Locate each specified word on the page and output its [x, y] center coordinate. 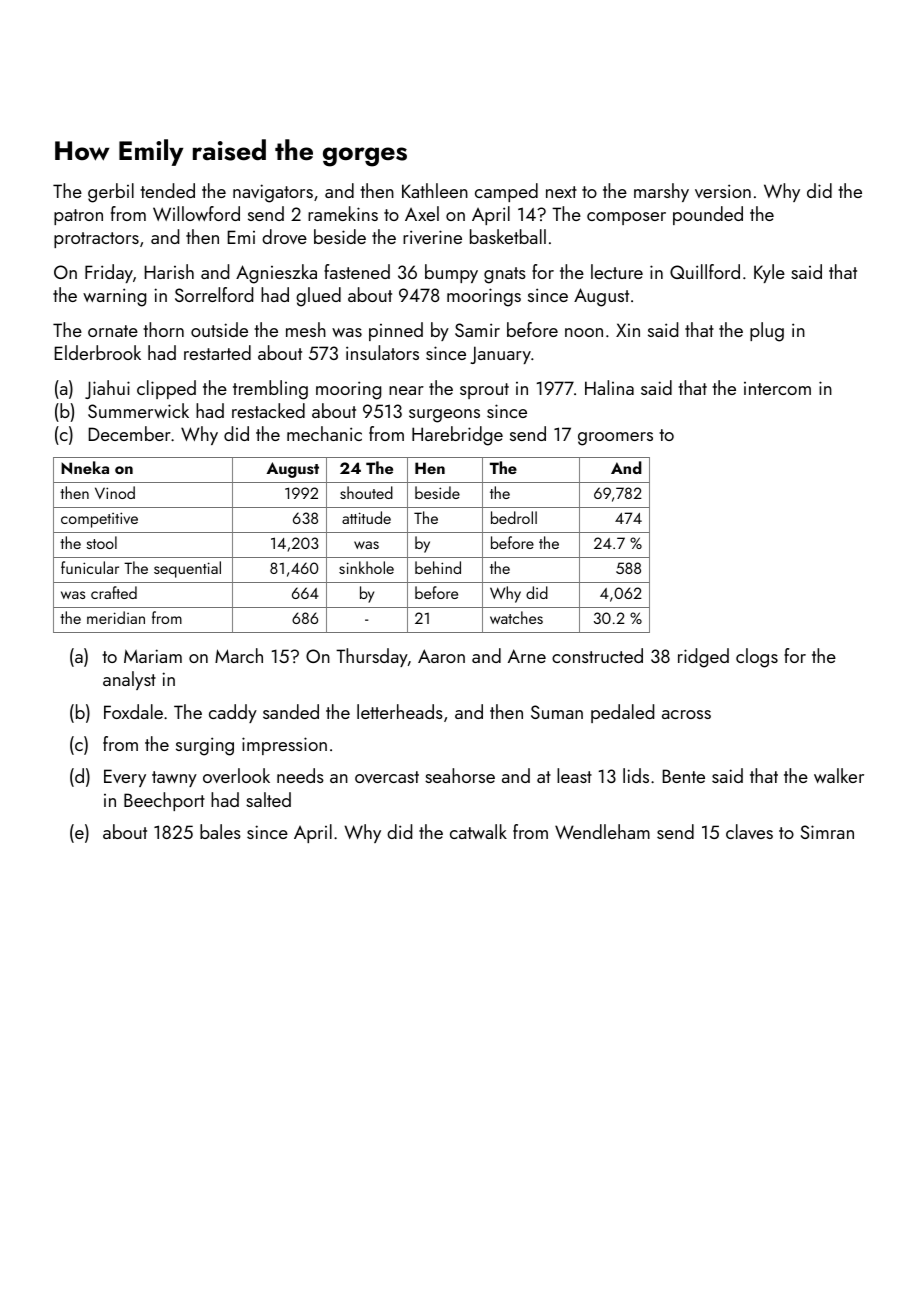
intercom [777, 388]
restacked [268, 410]
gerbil [111, 193]
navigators [273, 193]
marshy [661, 192]
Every [125, 778]
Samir [477, 330]
